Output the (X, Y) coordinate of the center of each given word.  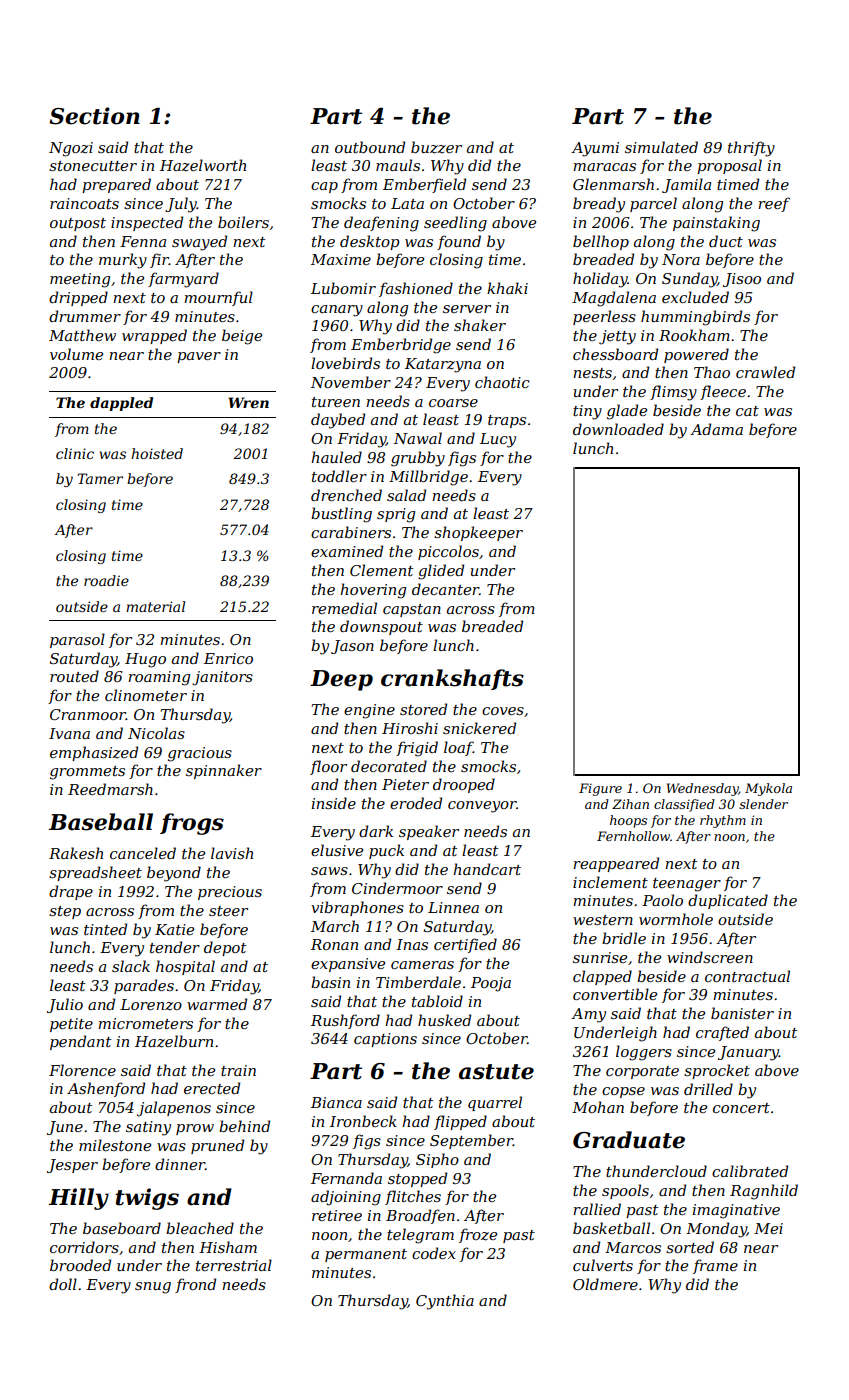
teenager (687, 885)
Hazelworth (203, 165)
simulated (661, 147)
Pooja (491, 984)
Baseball (101, 822)
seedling (455, 224)
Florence (82, 1070)
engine (369, 711)
